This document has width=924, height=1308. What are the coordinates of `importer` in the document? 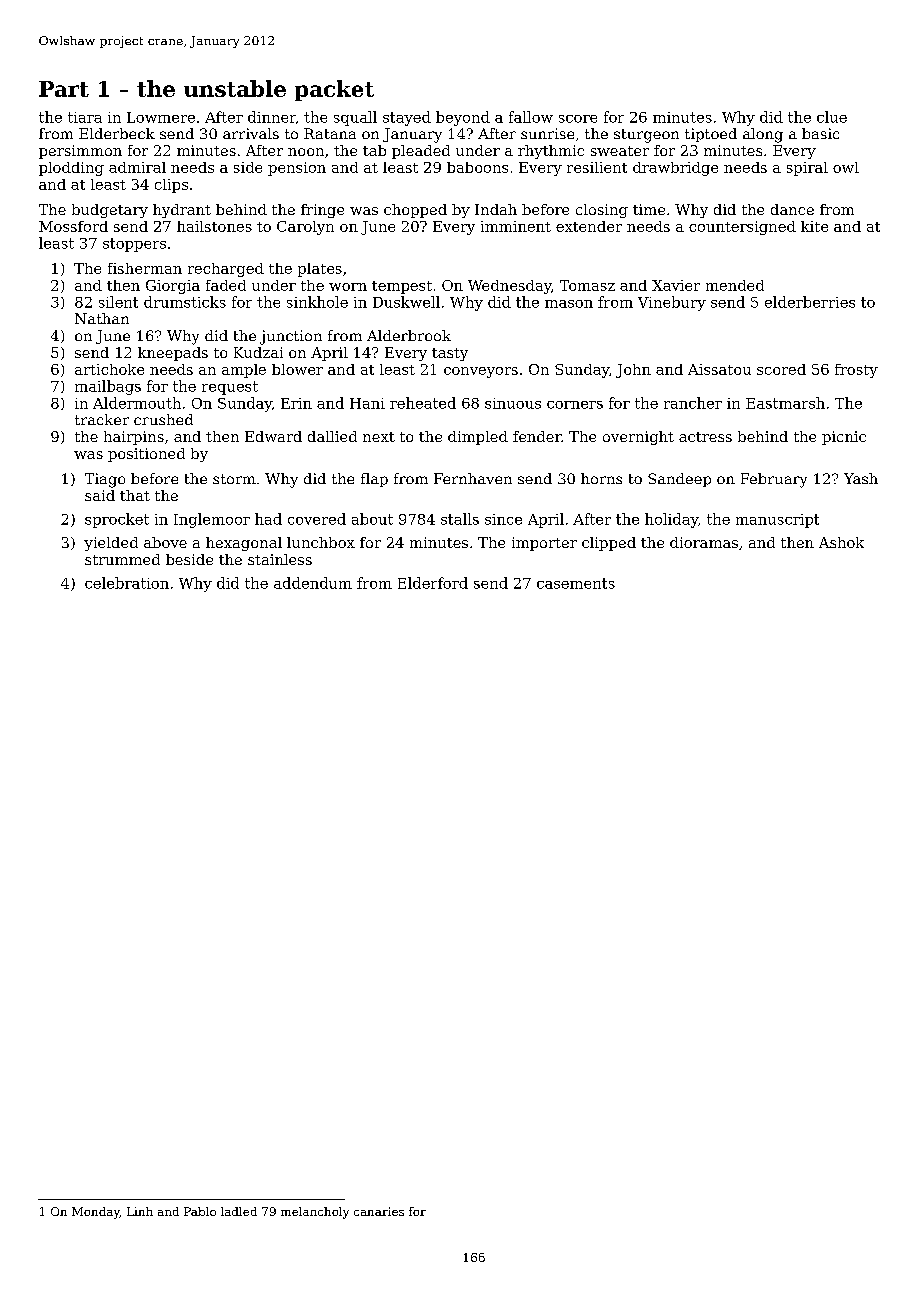 It's located at (544, 544).
